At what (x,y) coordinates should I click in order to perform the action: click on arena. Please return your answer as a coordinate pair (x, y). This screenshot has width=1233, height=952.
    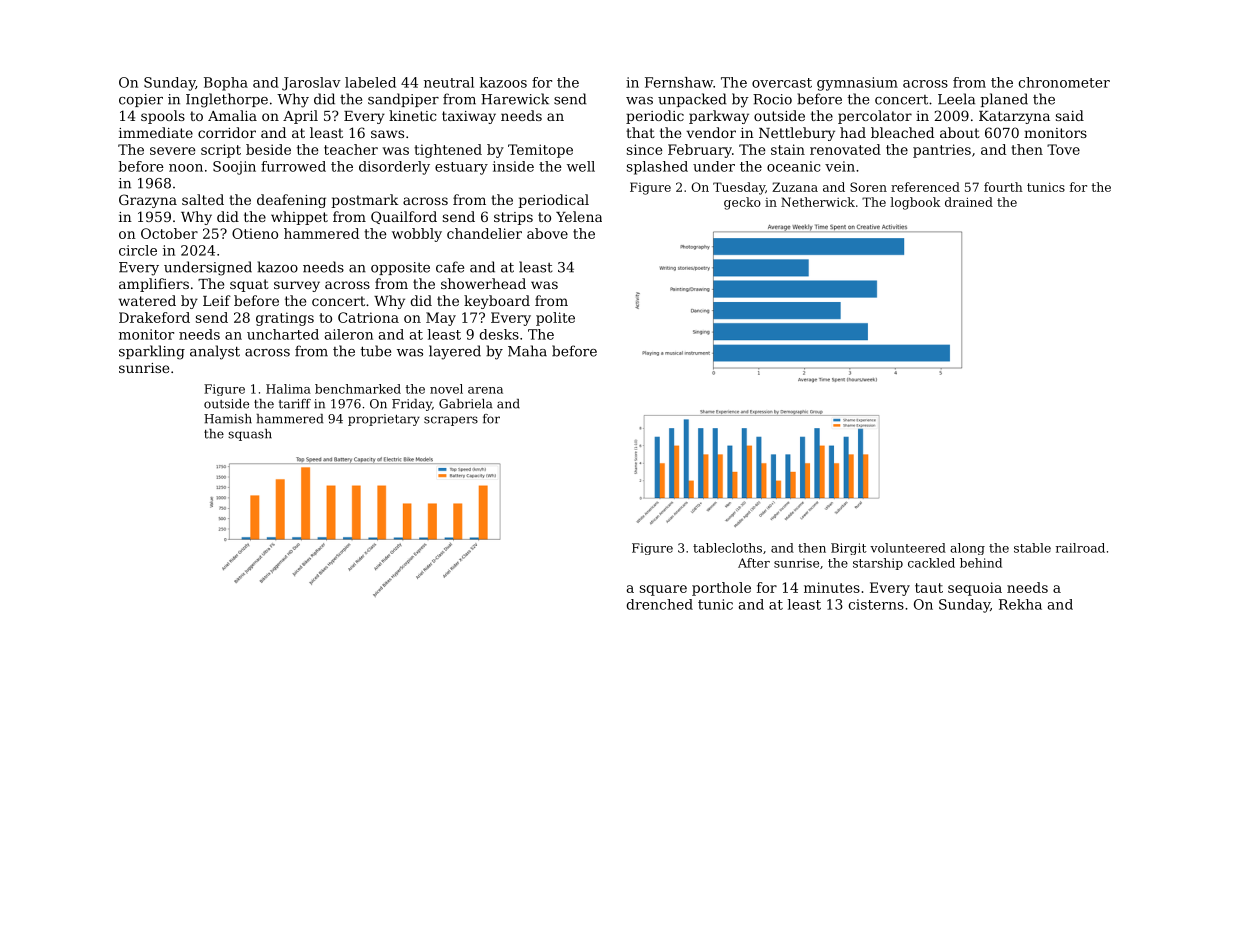
    Looking at the image, I should click on (485, 390).
